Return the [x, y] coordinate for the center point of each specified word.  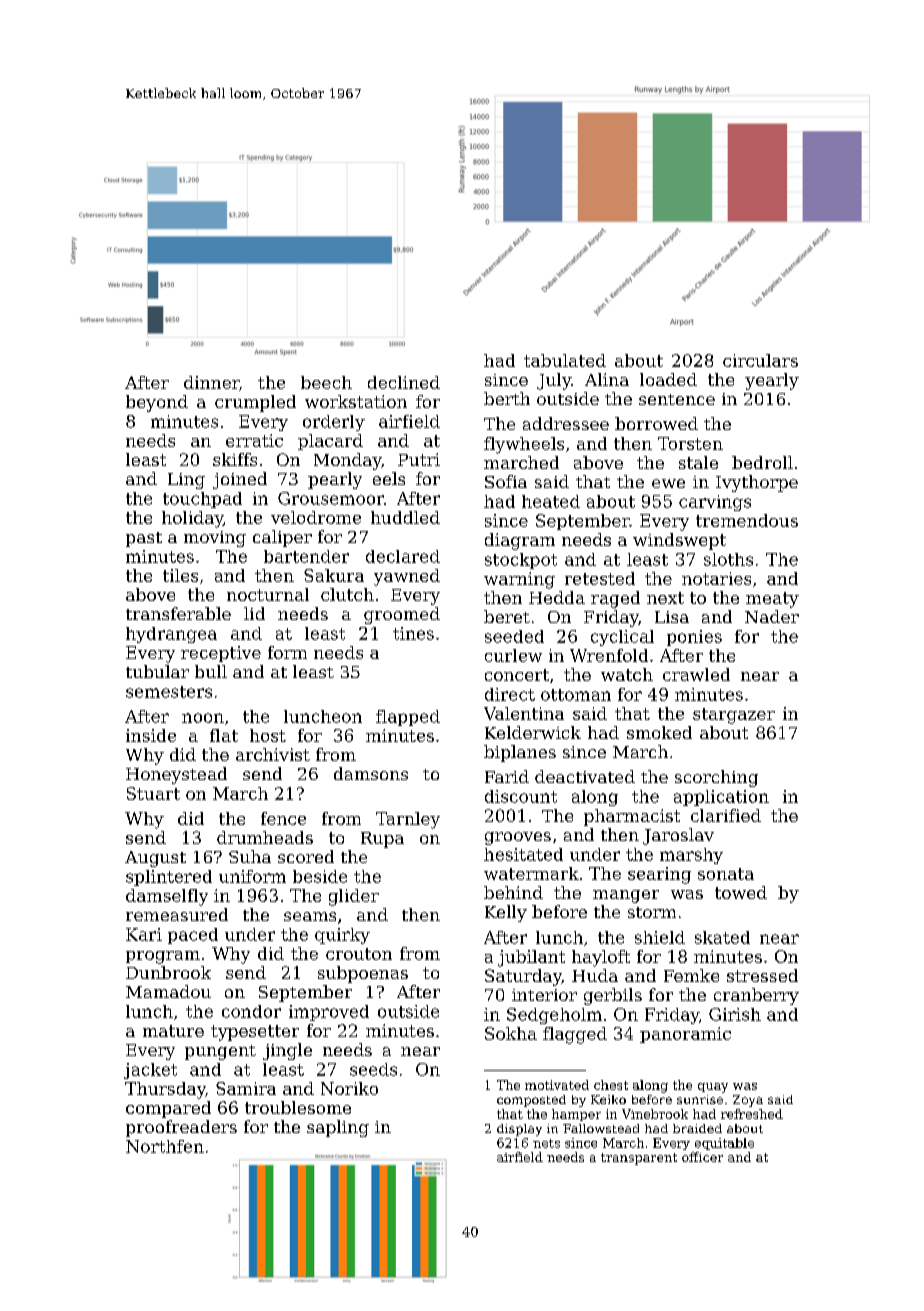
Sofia [506, 481]
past [144, 539]
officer [702, 1157]
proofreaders [181, 1128]
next [665, 598]
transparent [639, 1159]
